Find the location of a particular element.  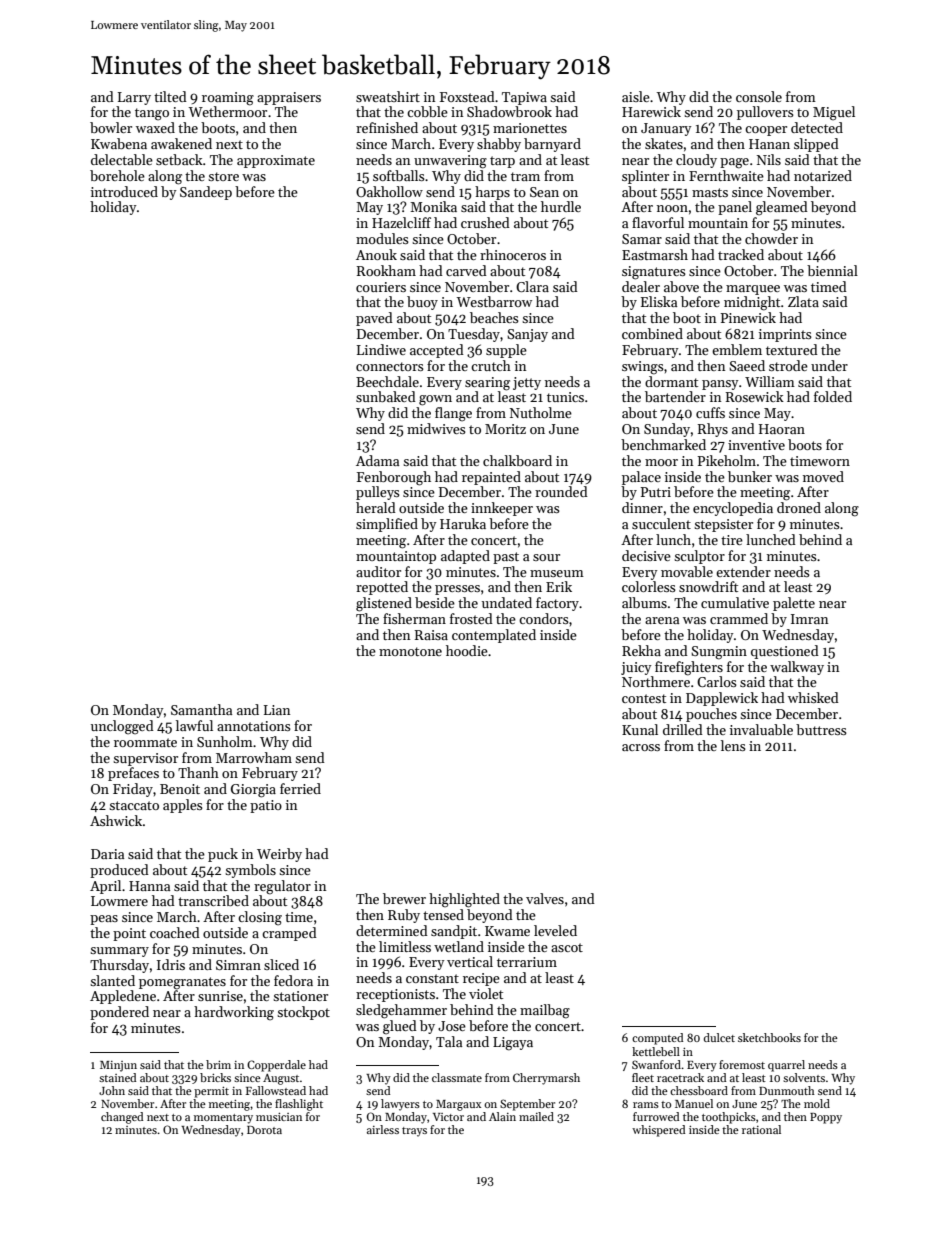

walkway is located at coordinates (797, 668).
